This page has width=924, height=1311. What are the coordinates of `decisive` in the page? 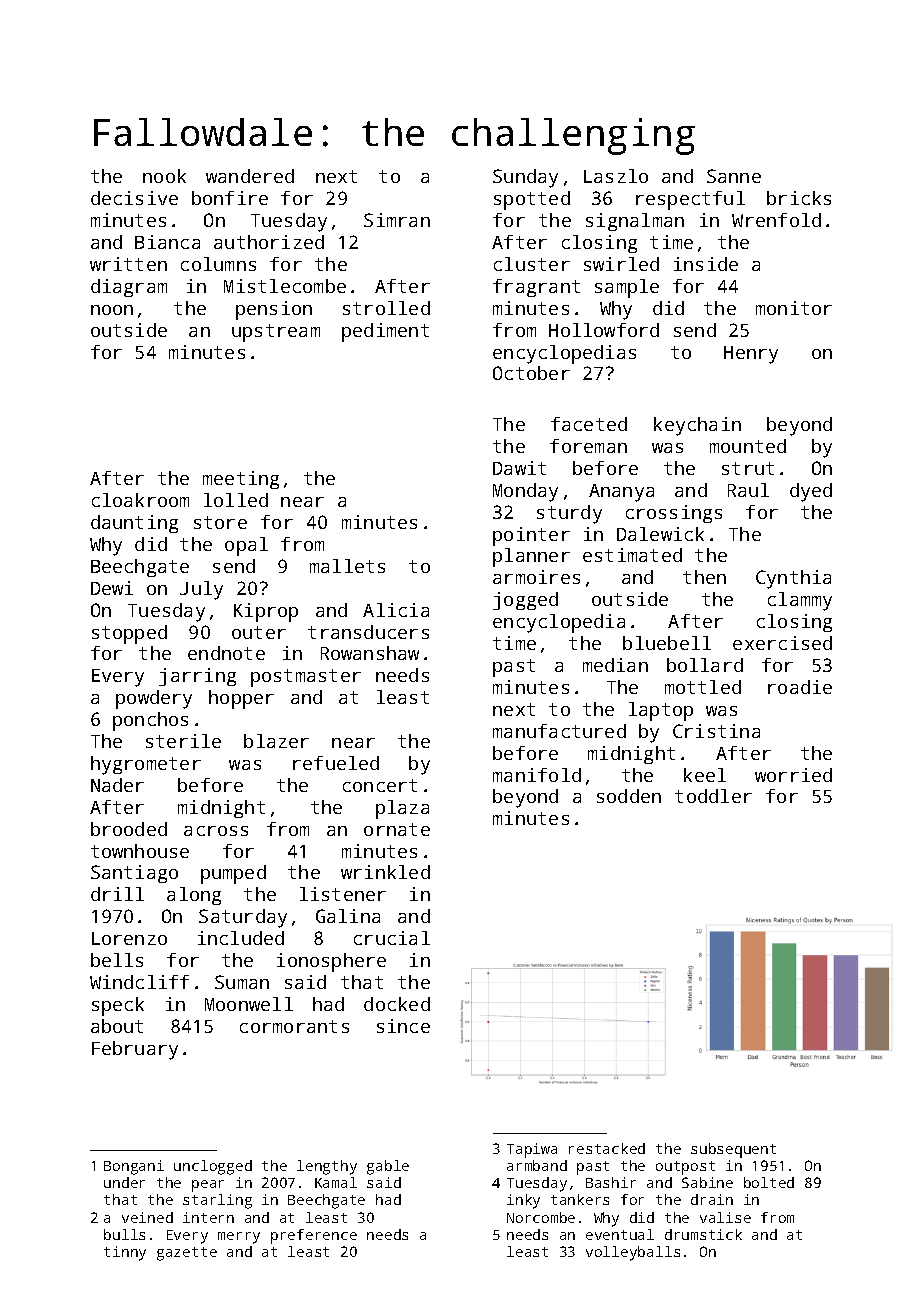 It's located at (134, 198).
